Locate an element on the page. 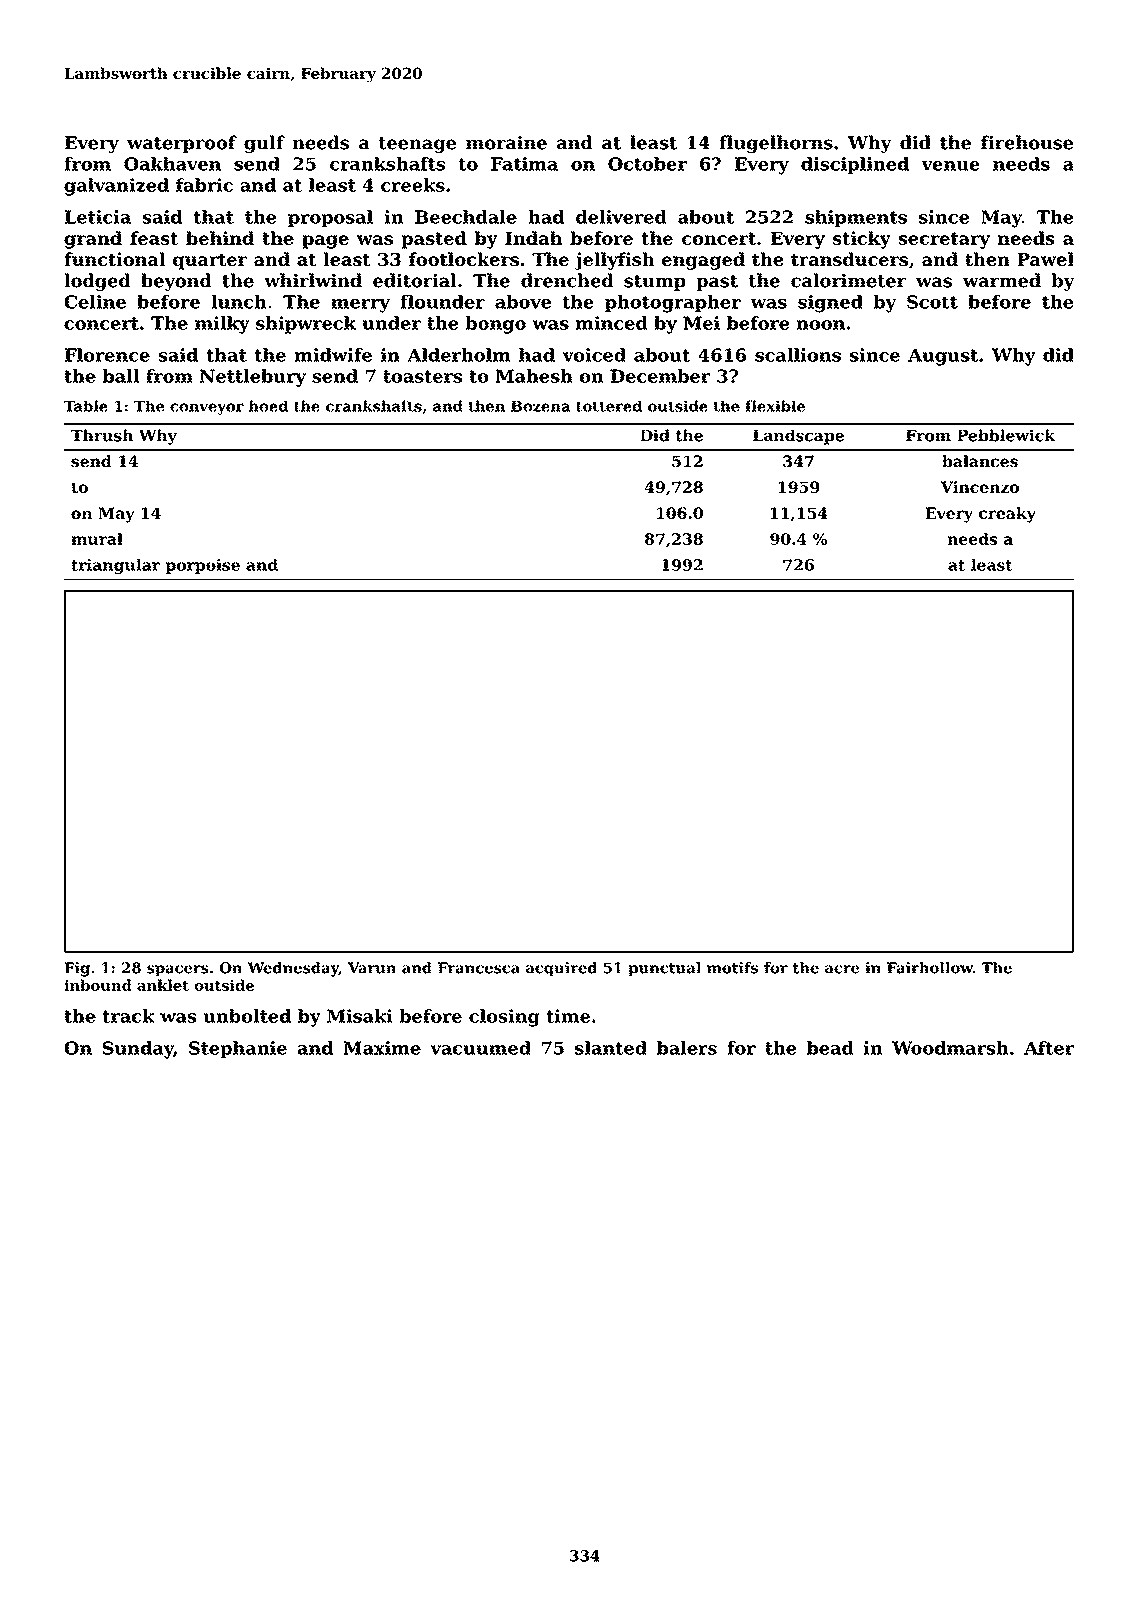 This document has height=1610, width=1138. mural is located at coordinates (97, 539).
